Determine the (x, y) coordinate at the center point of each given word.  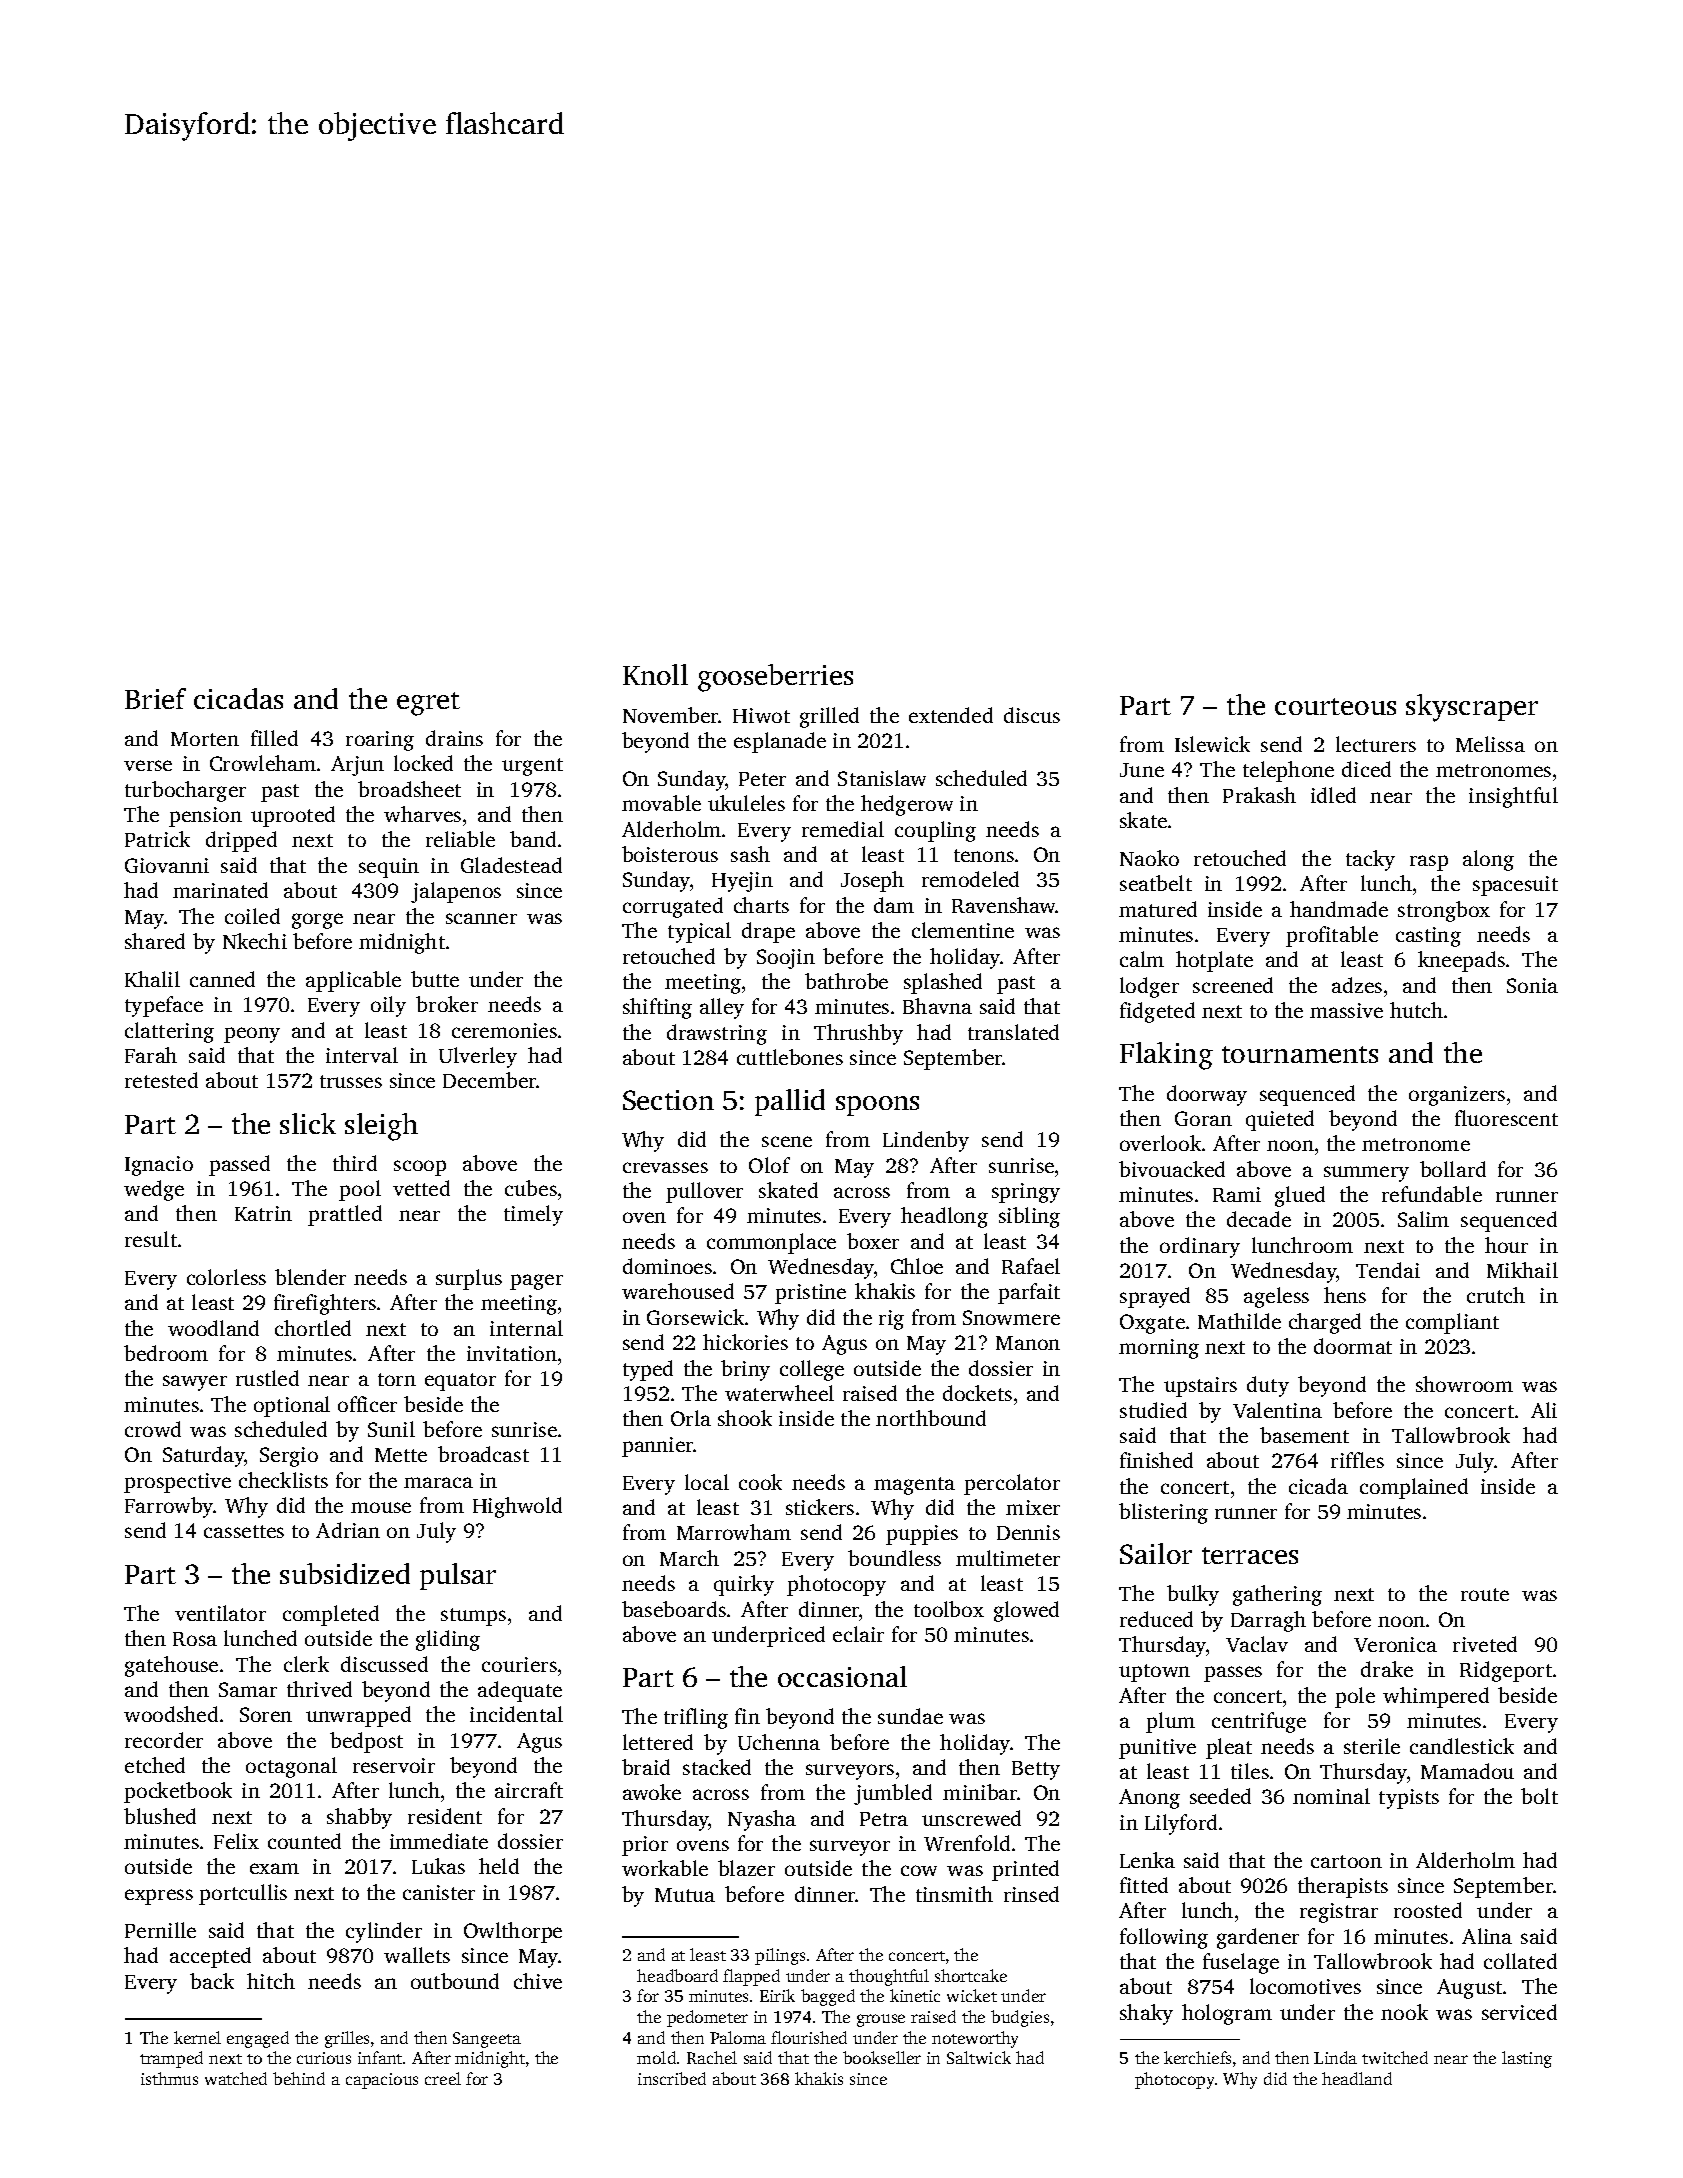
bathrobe (846, 981)
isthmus (169, 2078)
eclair (858, 1634)
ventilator (220, 1613)
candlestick (1462, 1746)
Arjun (357, 766)
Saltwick (979, 2057)
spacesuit (1515, 886)
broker (447, 1004)
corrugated (673, 907)
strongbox (1444, 911)
